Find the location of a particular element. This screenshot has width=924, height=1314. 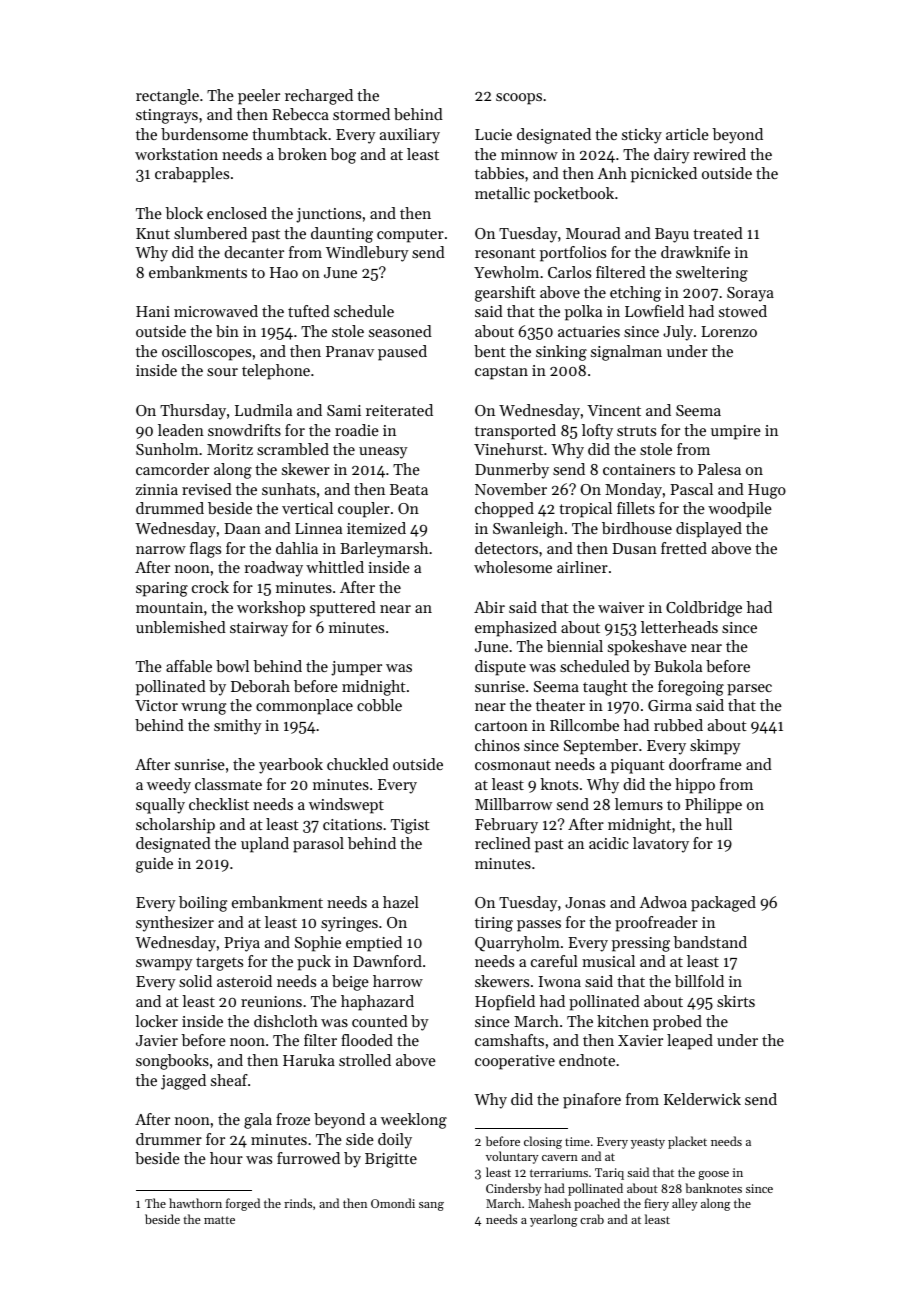

Xavier is located at coordinates (640, 1040).
